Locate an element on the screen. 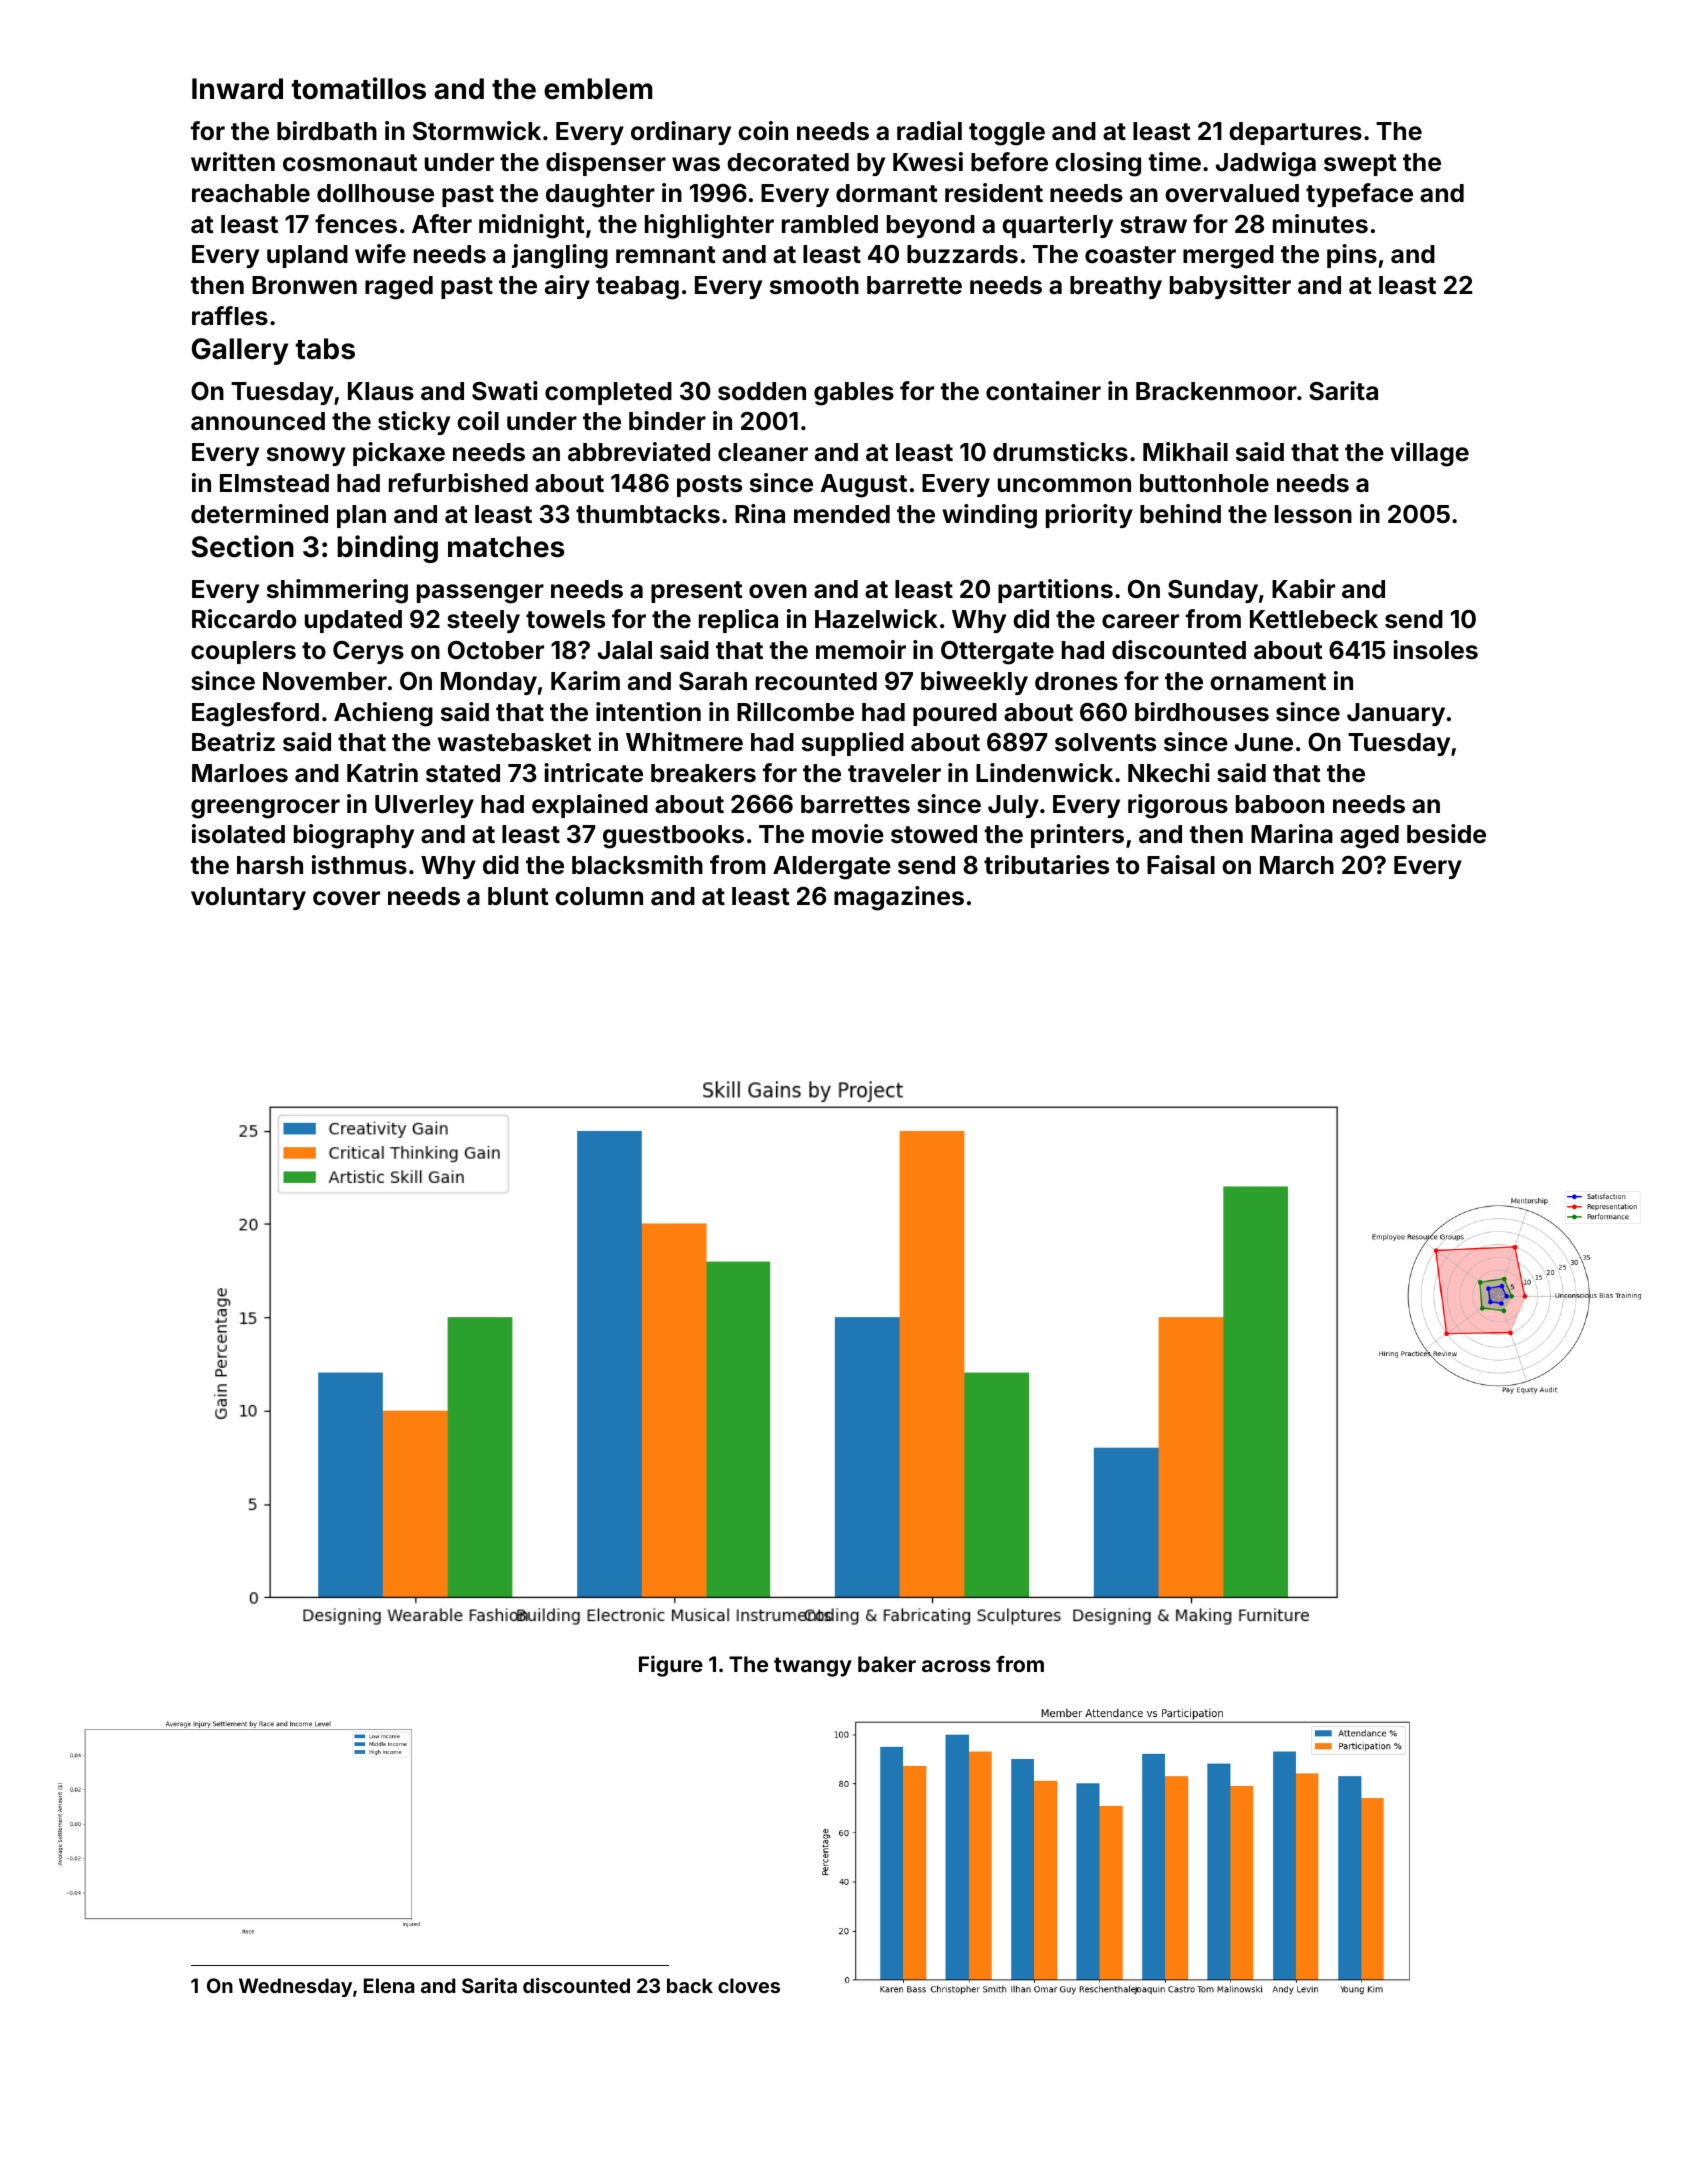 The height and width of the screenshot is (2178, 1683). Elena is located at coordinates (389, 1985).
